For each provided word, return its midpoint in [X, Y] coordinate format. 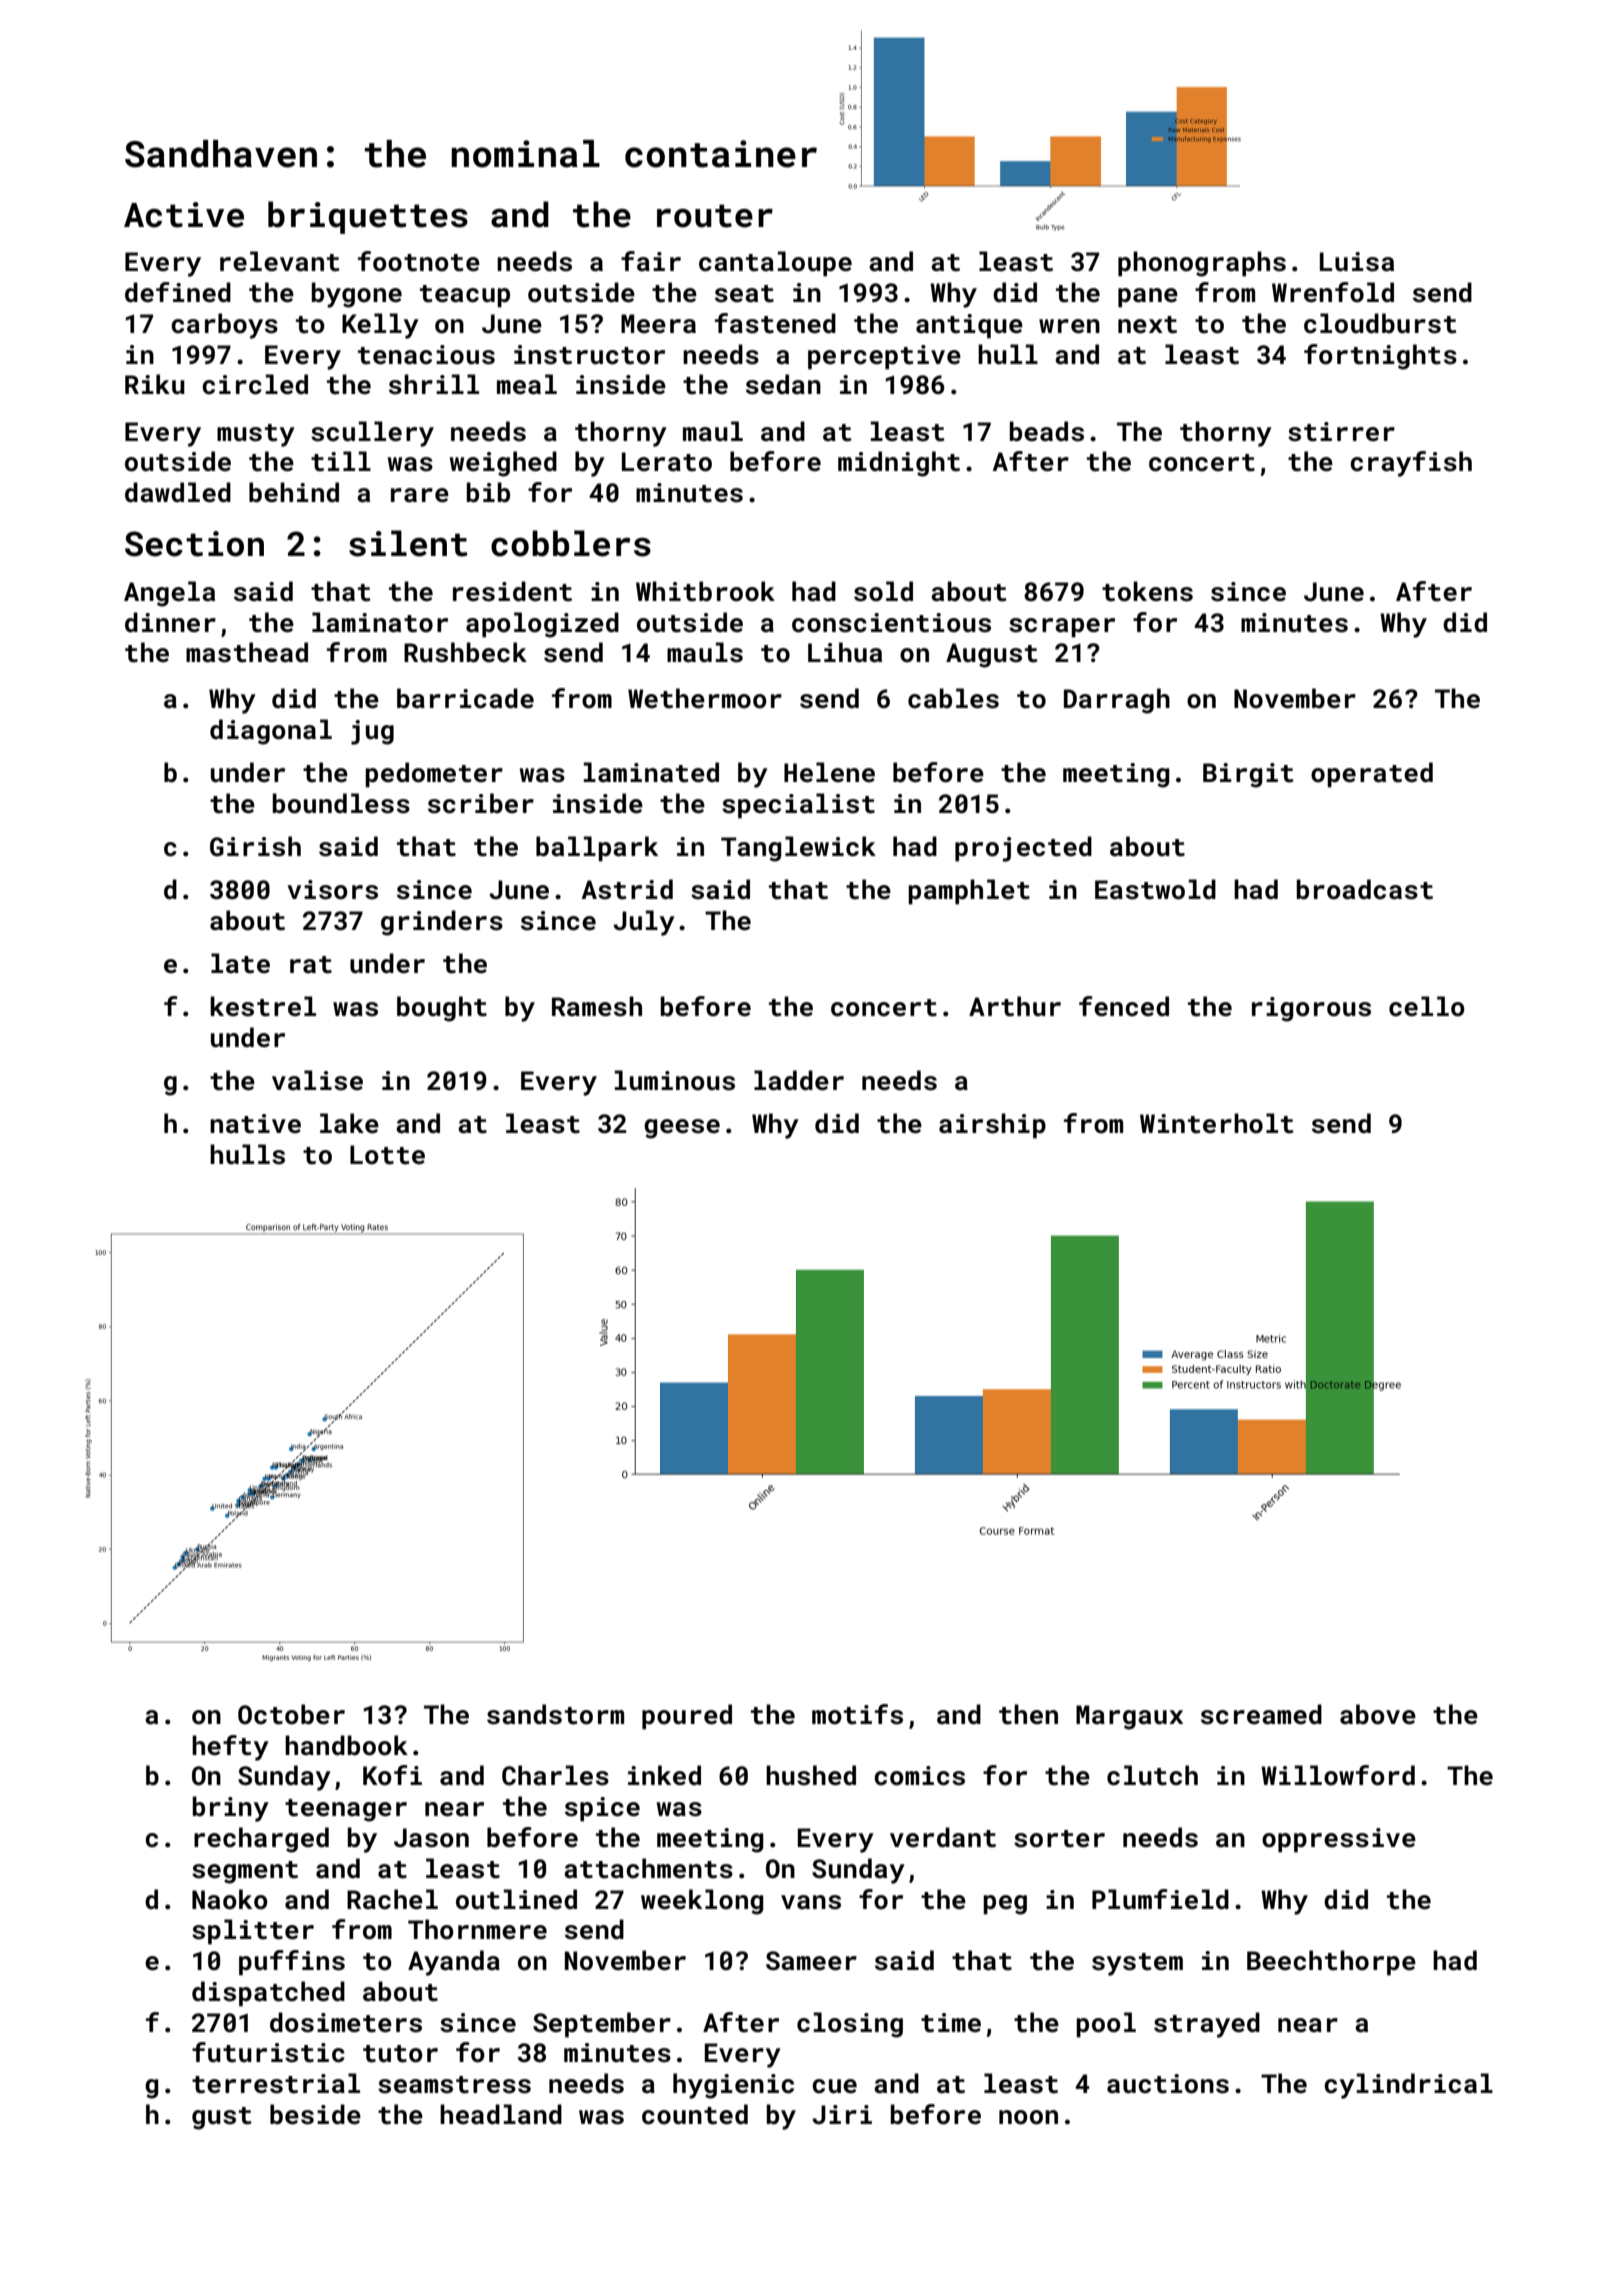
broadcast [1365, 889]
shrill [434, 384]
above [1378, 1714]
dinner [170, 622]
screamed [1261, 1714]
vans [811, 1902]
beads [1047, 431]
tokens [1147, 591]
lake [349, 1123]
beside [315, 2114]
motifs [857, 1714]
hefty [230, 1748]
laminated [651, 772]
